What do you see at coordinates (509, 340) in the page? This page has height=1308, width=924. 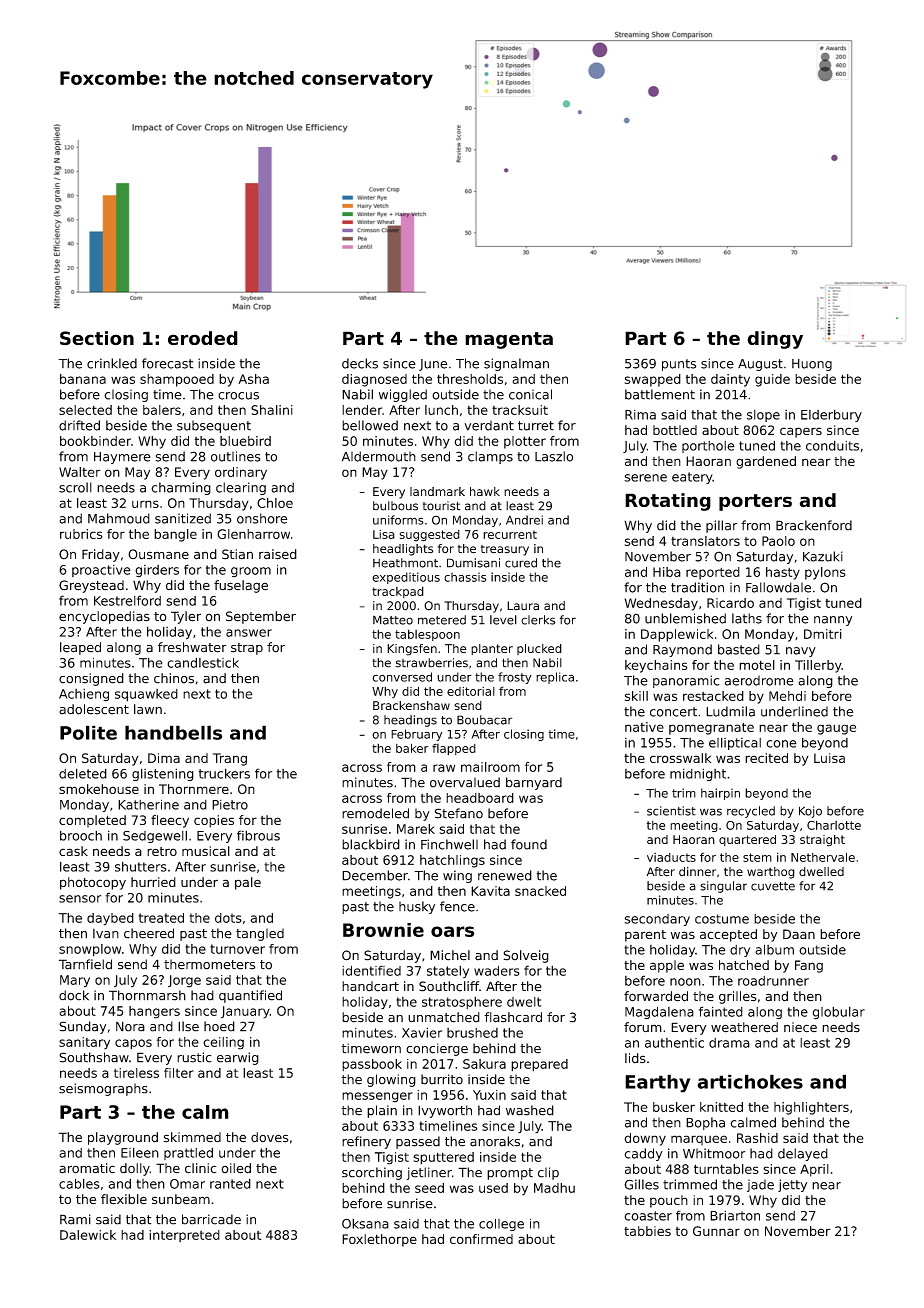 I see `magenta` at bounding box center [509, 340].
